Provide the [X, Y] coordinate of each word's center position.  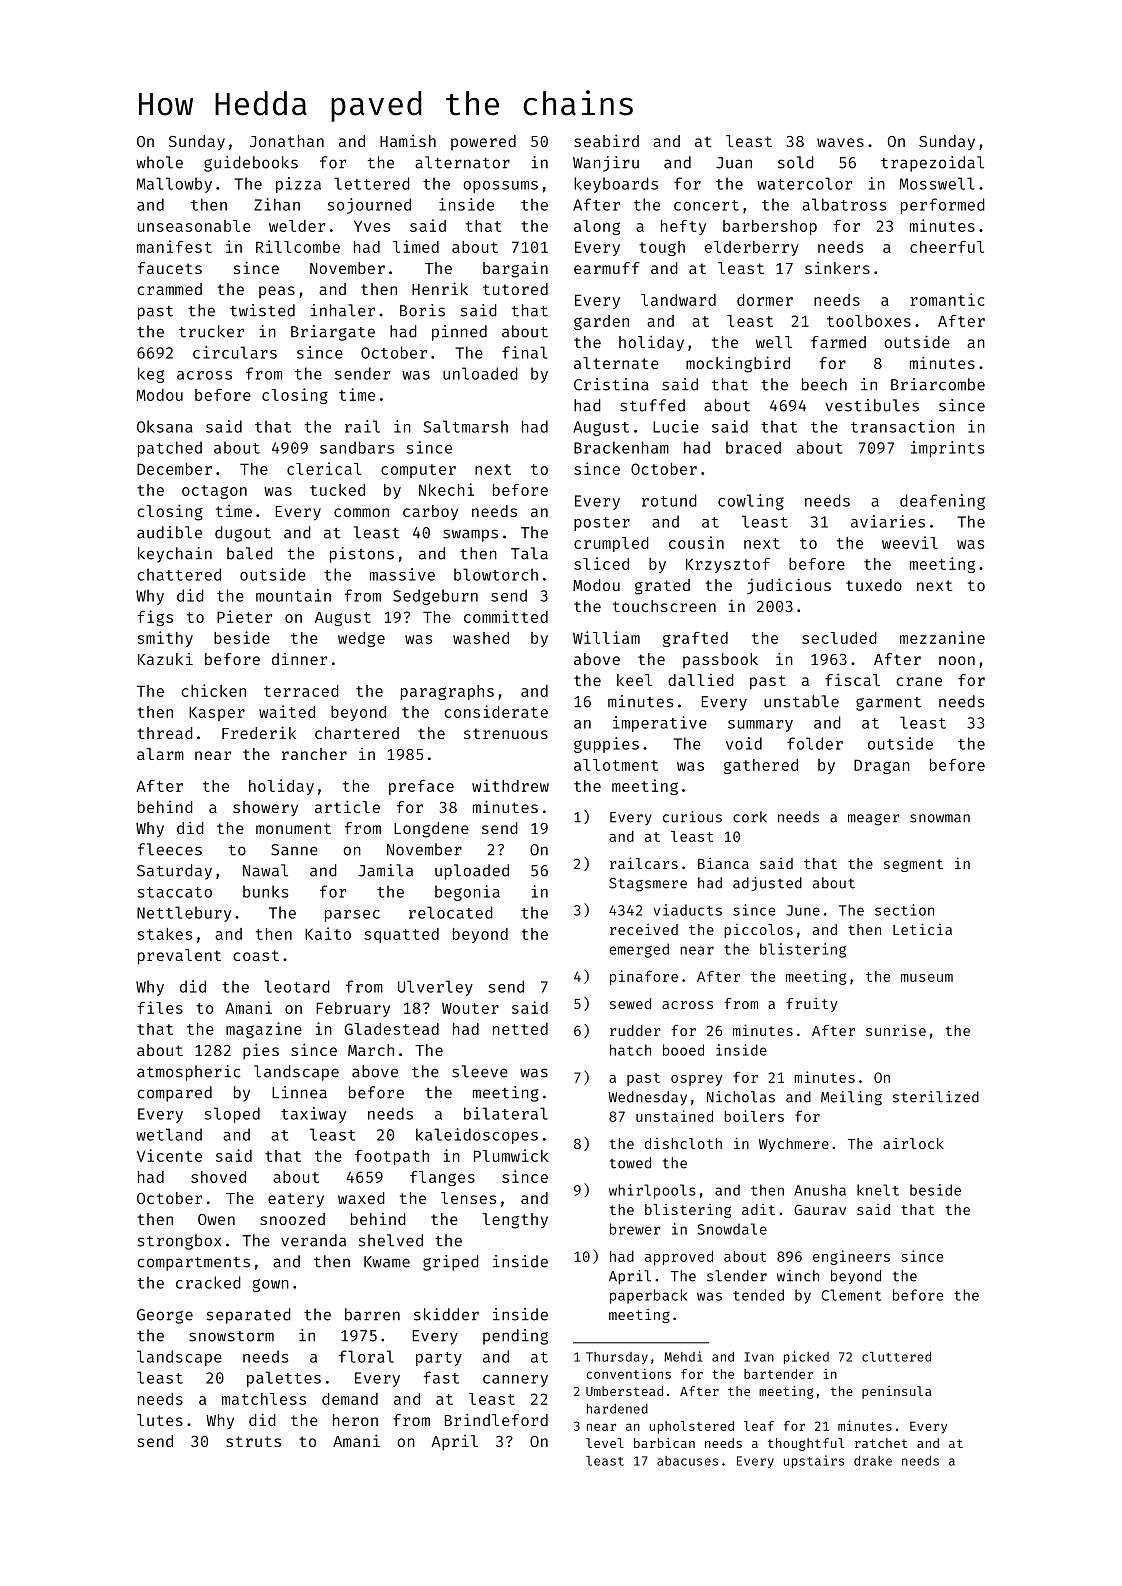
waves [840, 142]
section [904, 910]
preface [421, 787]
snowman [940, 818]
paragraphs [447, 692]
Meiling [851, 1098]
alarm [160, 754]
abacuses [687, 1461]
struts [253, 1441]
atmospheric [188, 1073]
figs [155, 618]
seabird [606, 140]
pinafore [644, 977]
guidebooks [251, 164]
